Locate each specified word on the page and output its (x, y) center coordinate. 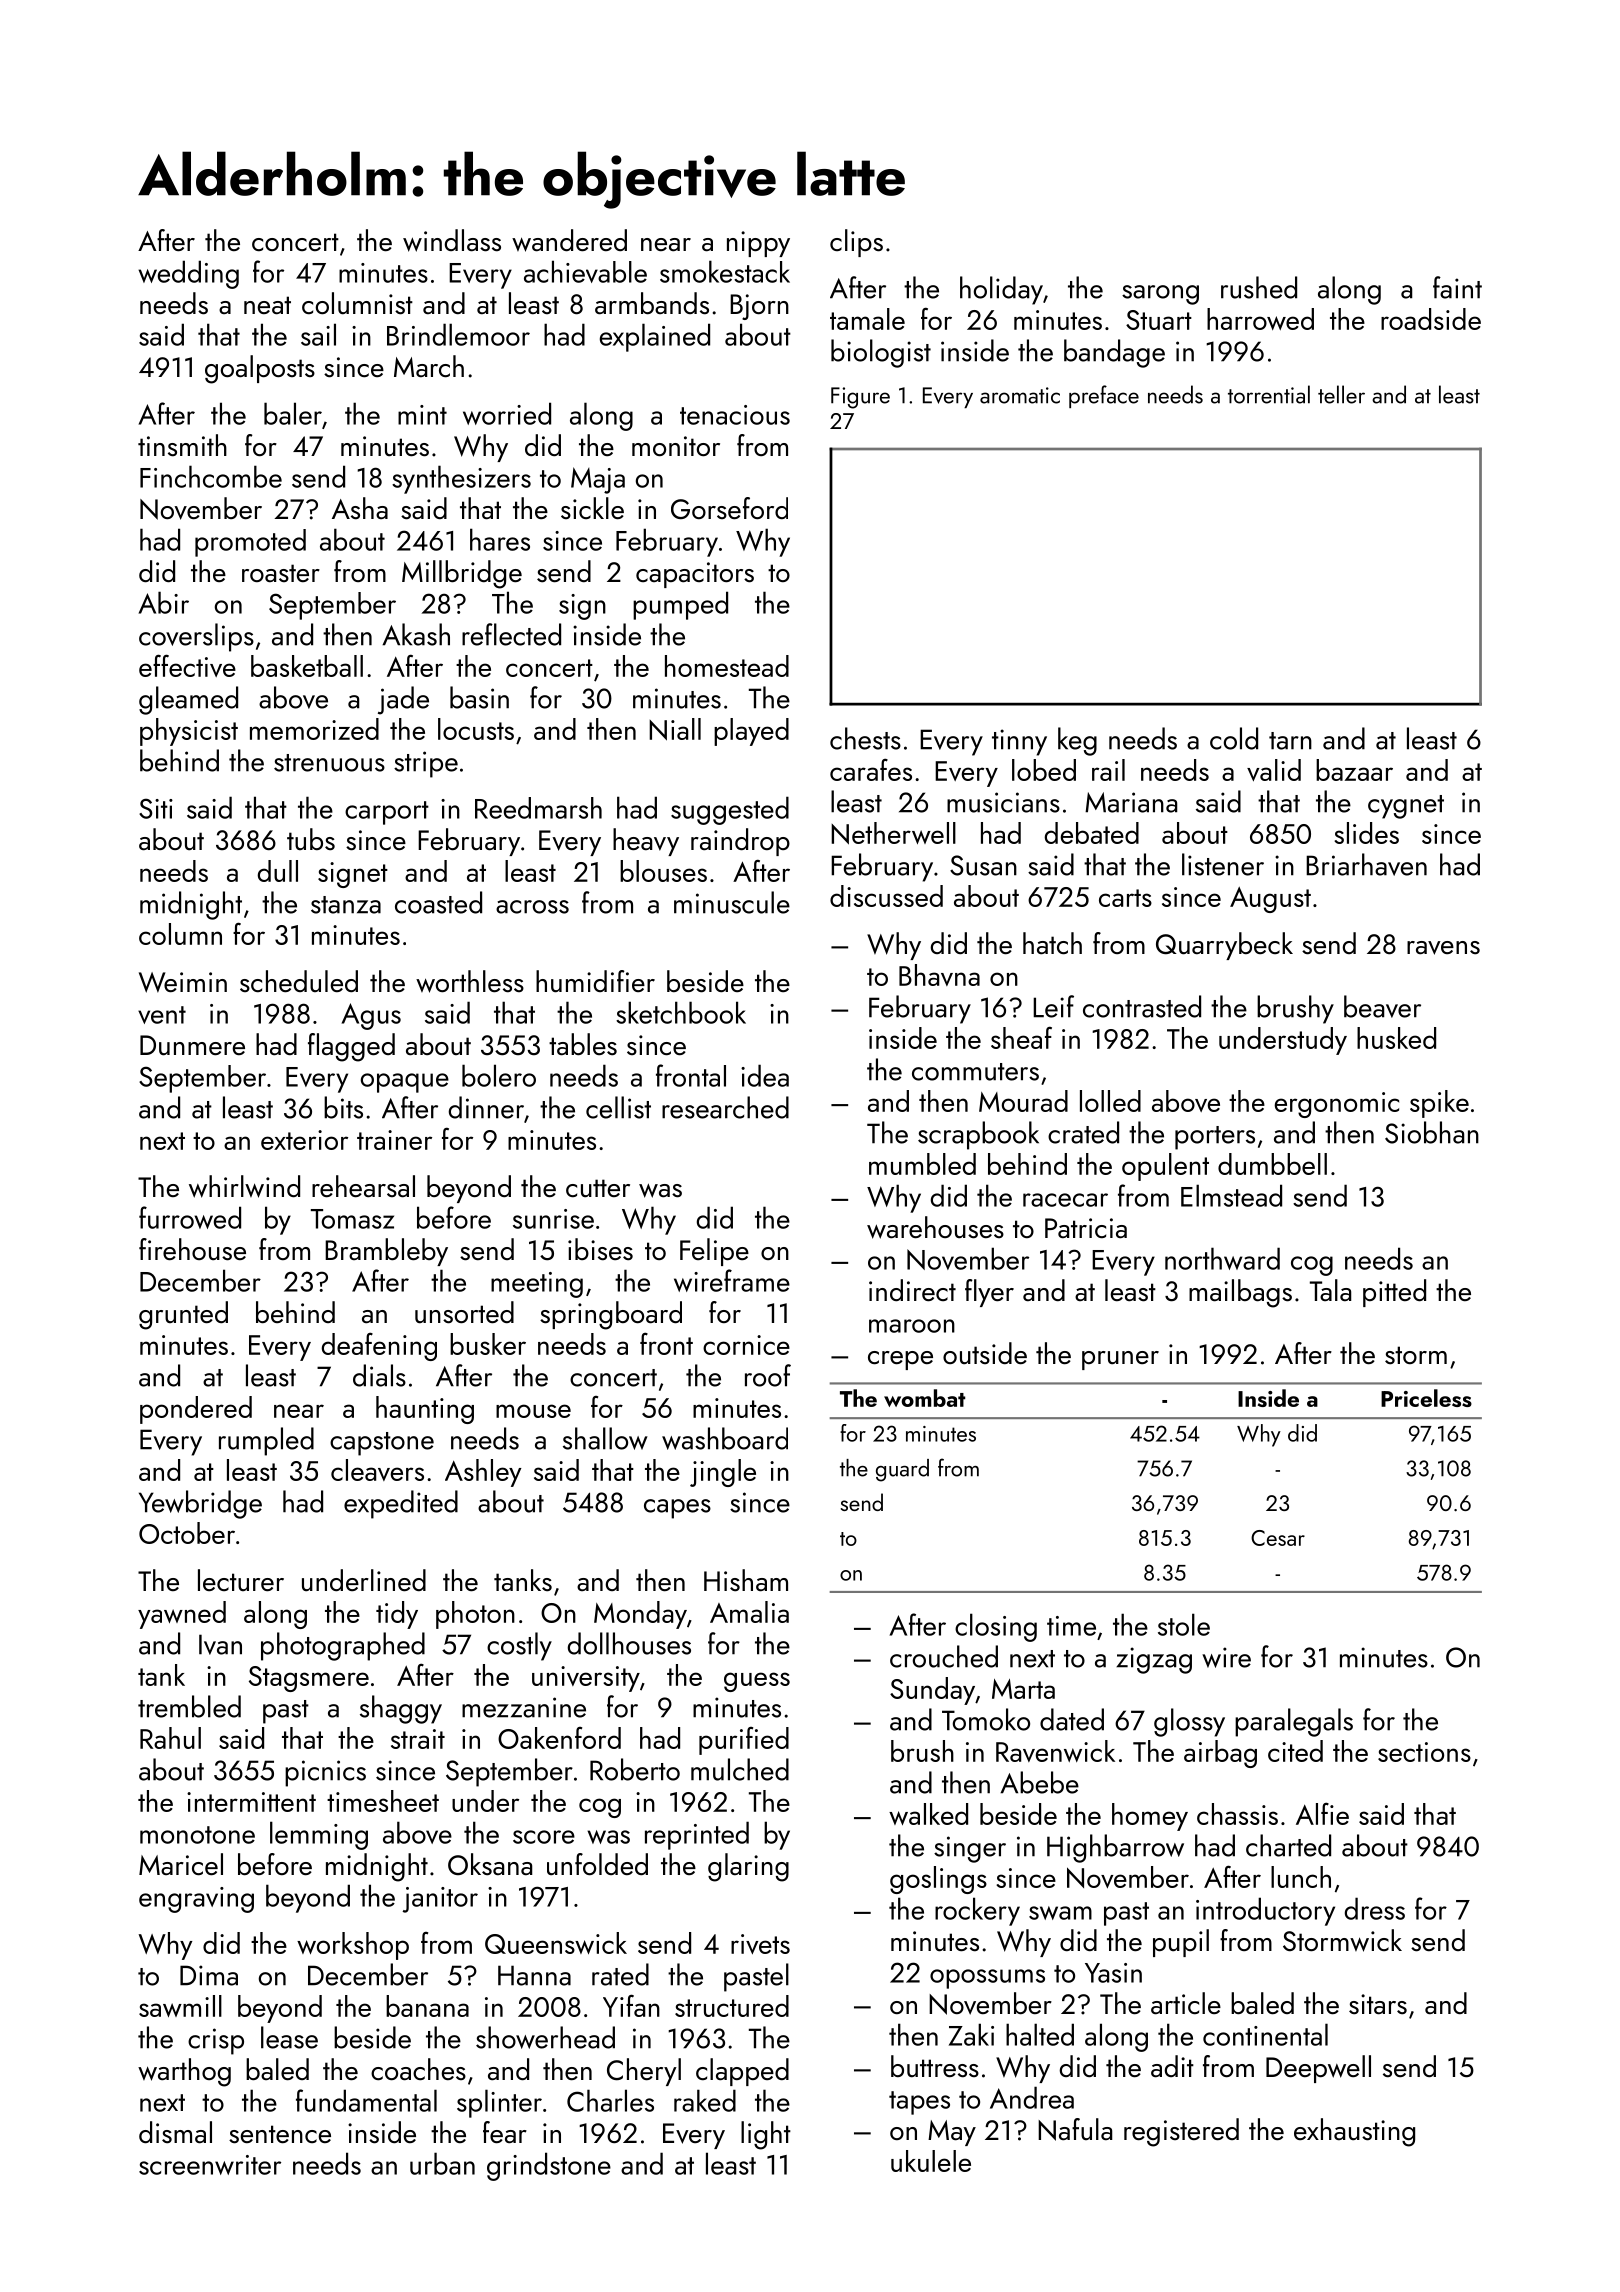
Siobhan (1432, 1132)
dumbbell (1272, 1164)
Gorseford (729, 508)
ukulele (931, 2161)
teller (1341, 394)
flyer (989, 1293)
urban (442, 2163)
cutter (598, 1188)
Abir (163, 602)
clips (856, 243)
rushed (1259, 287)
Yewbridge (200, 1504)
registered (1181, 2132)
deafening (379, 1346)
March (429, 366)
